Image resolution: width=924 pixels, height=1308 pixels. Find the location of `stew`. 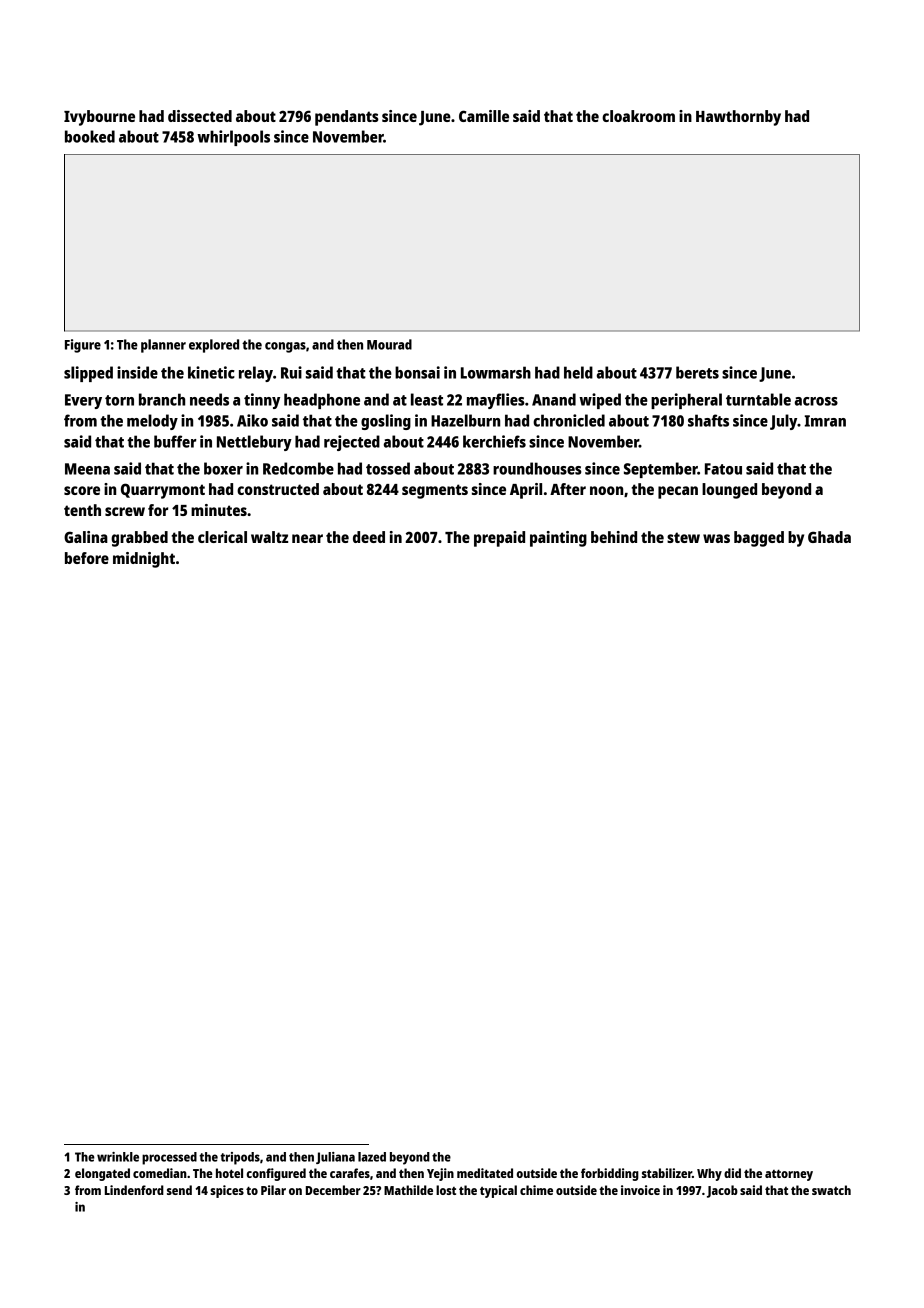

stew is located at coordinates (683, 537).
